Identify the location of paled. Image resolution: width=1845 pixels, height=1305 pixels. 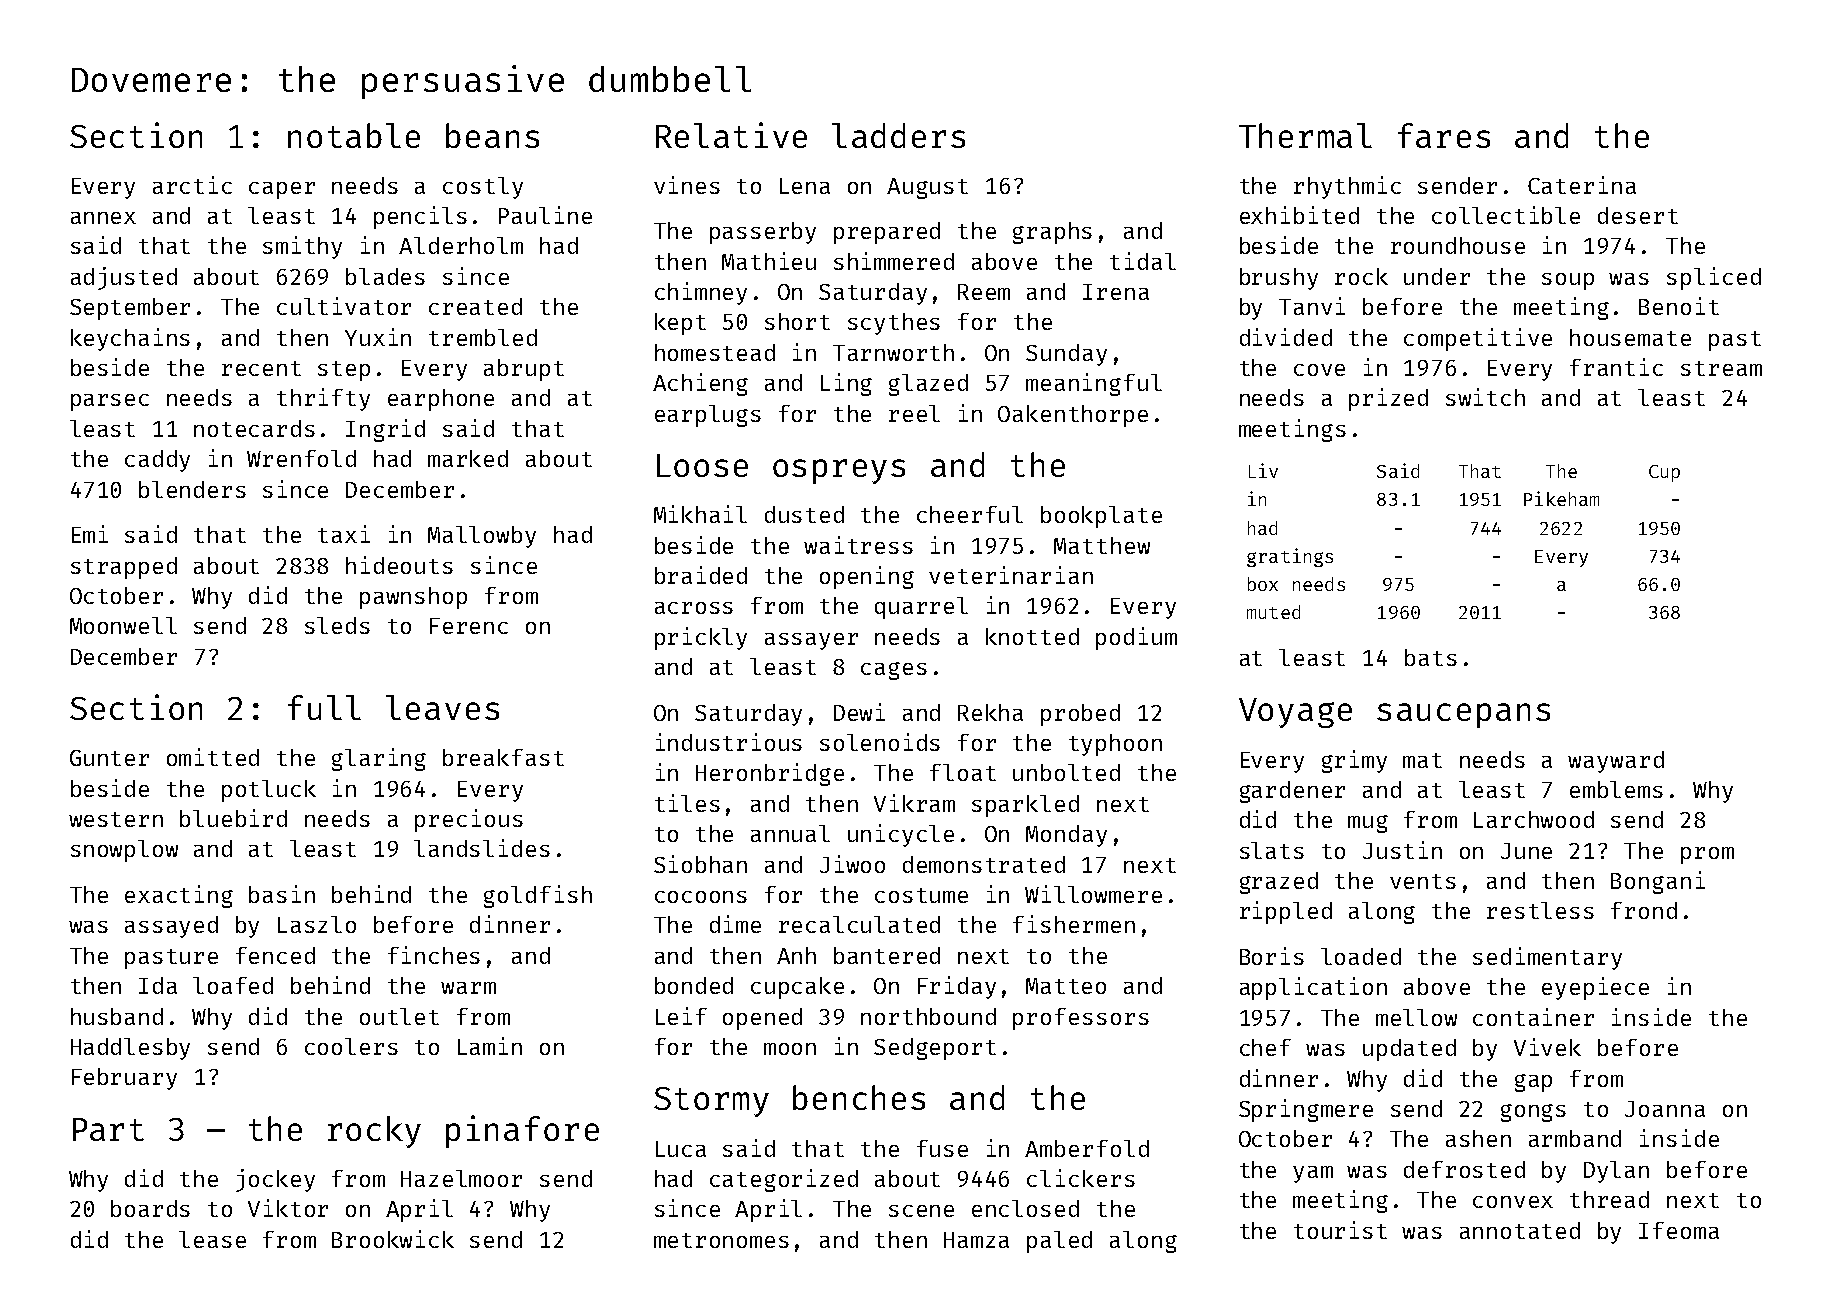
(1059, 1242).
